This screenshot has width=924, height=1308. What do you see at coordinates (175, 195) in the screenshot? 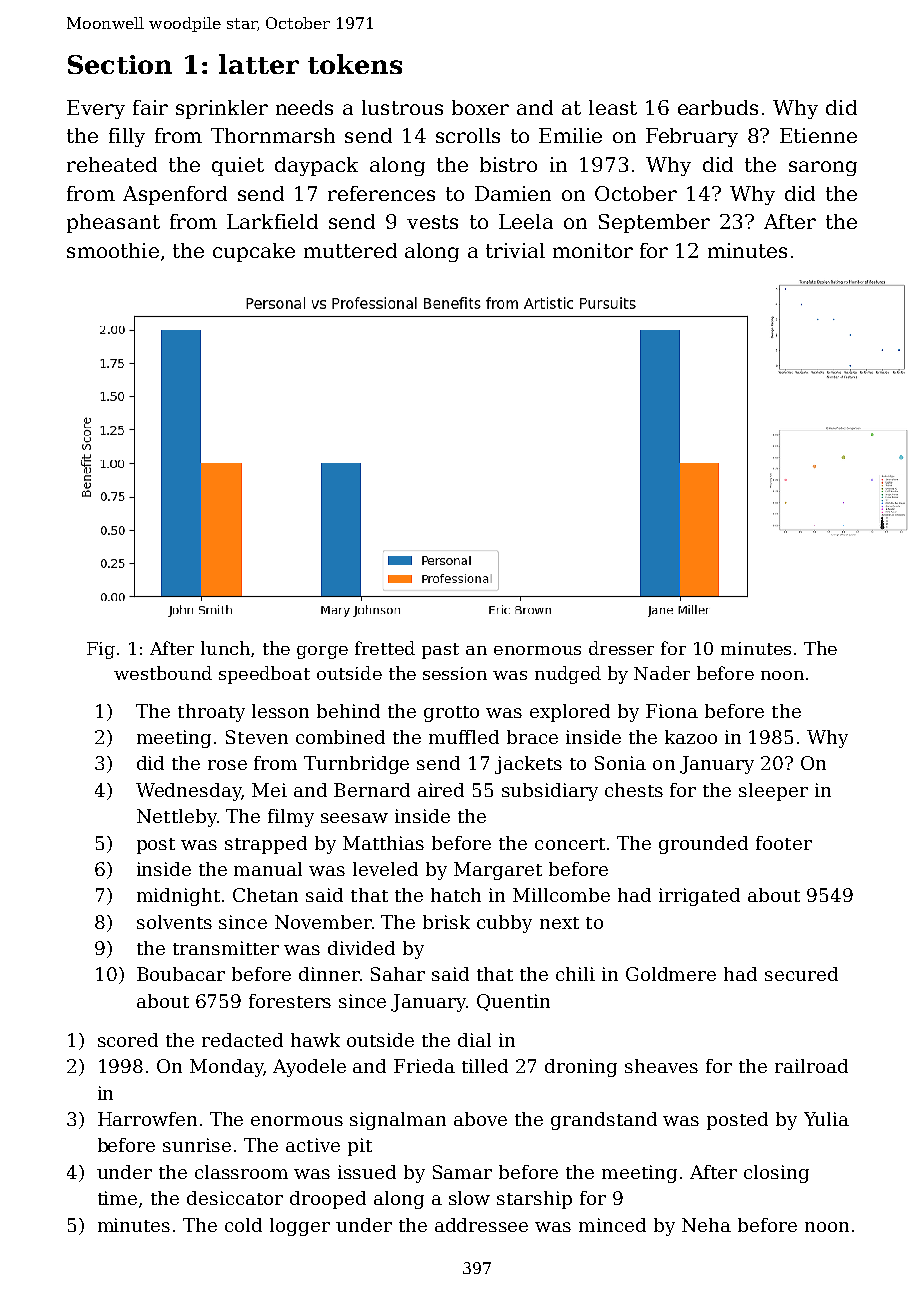
I see `Aspenford` at bounding box center [175, 195].
